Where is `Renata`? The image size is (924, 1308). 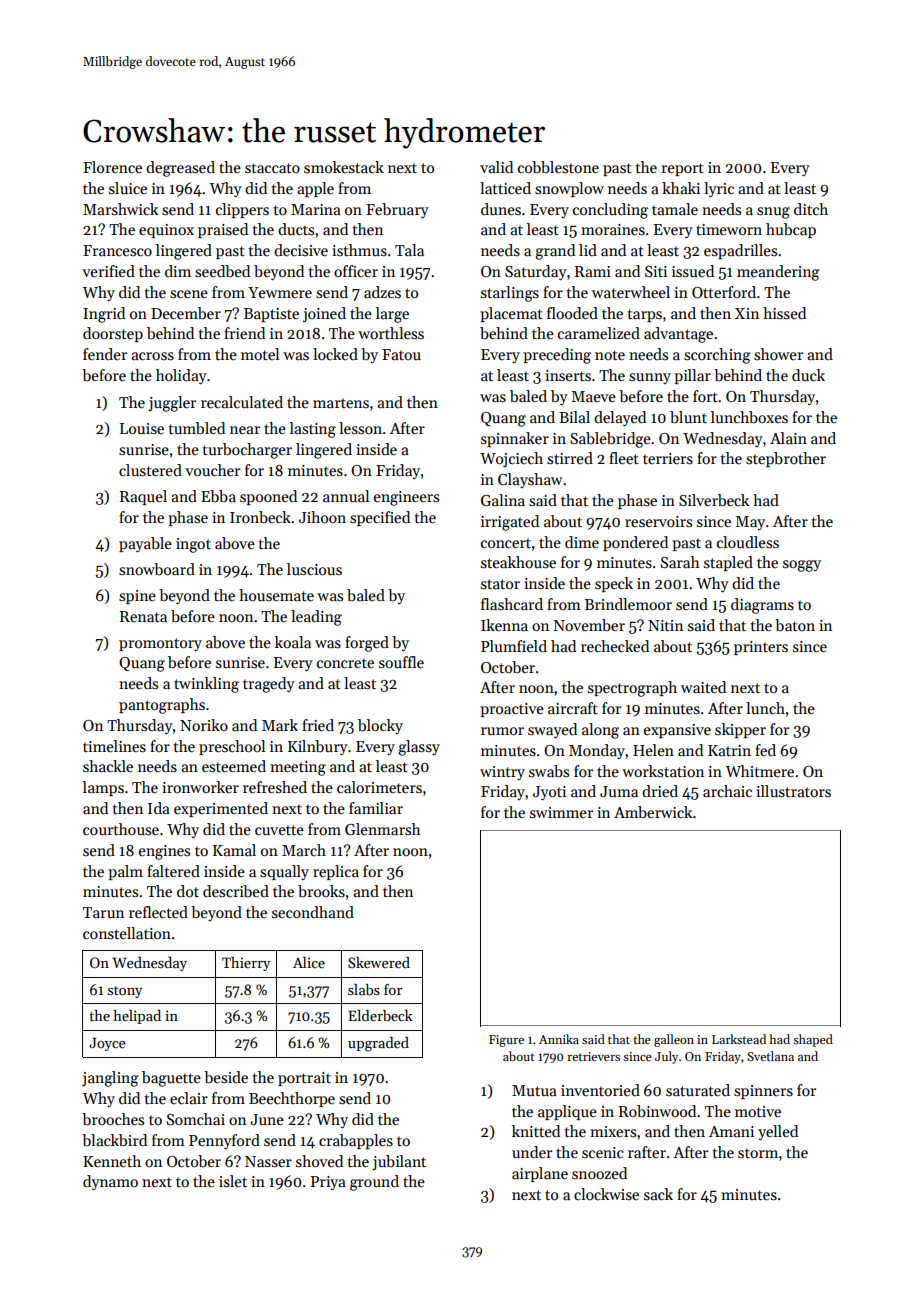 Renata is located at coordinates (143, 616).
